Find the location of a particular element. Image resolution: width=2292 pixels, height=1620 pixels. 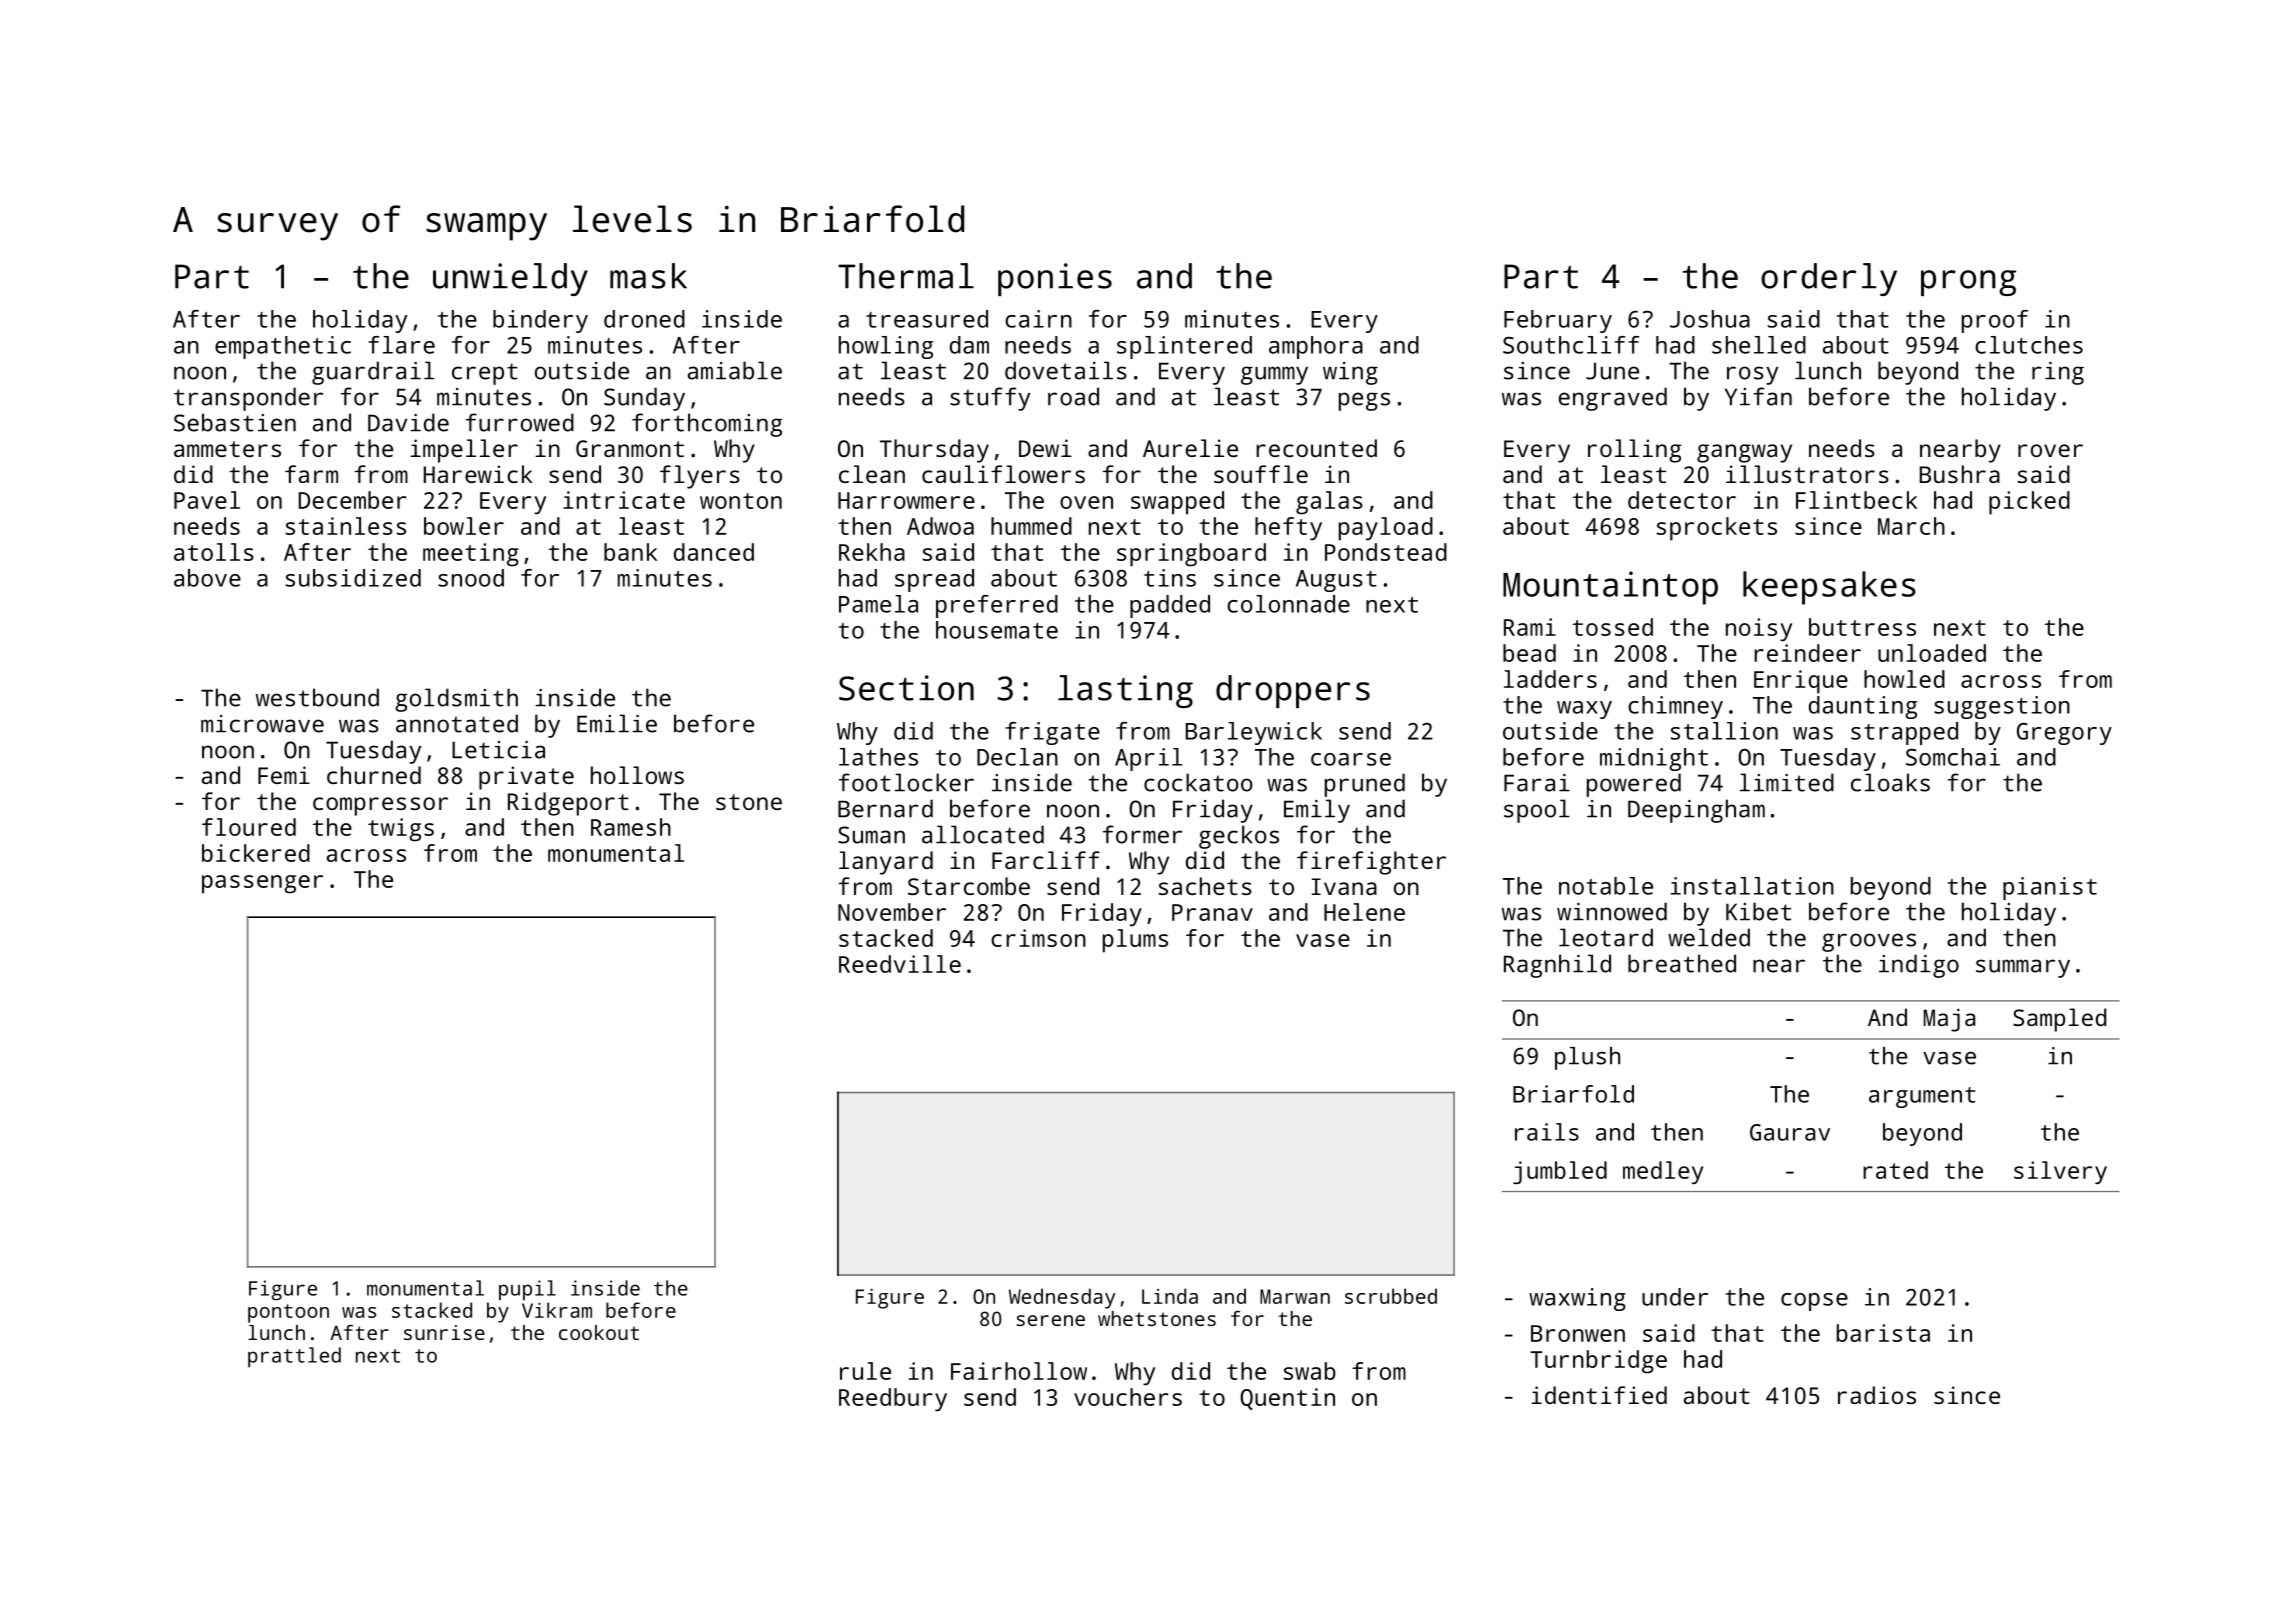

radios is located at coordinates (1877, 1395).
